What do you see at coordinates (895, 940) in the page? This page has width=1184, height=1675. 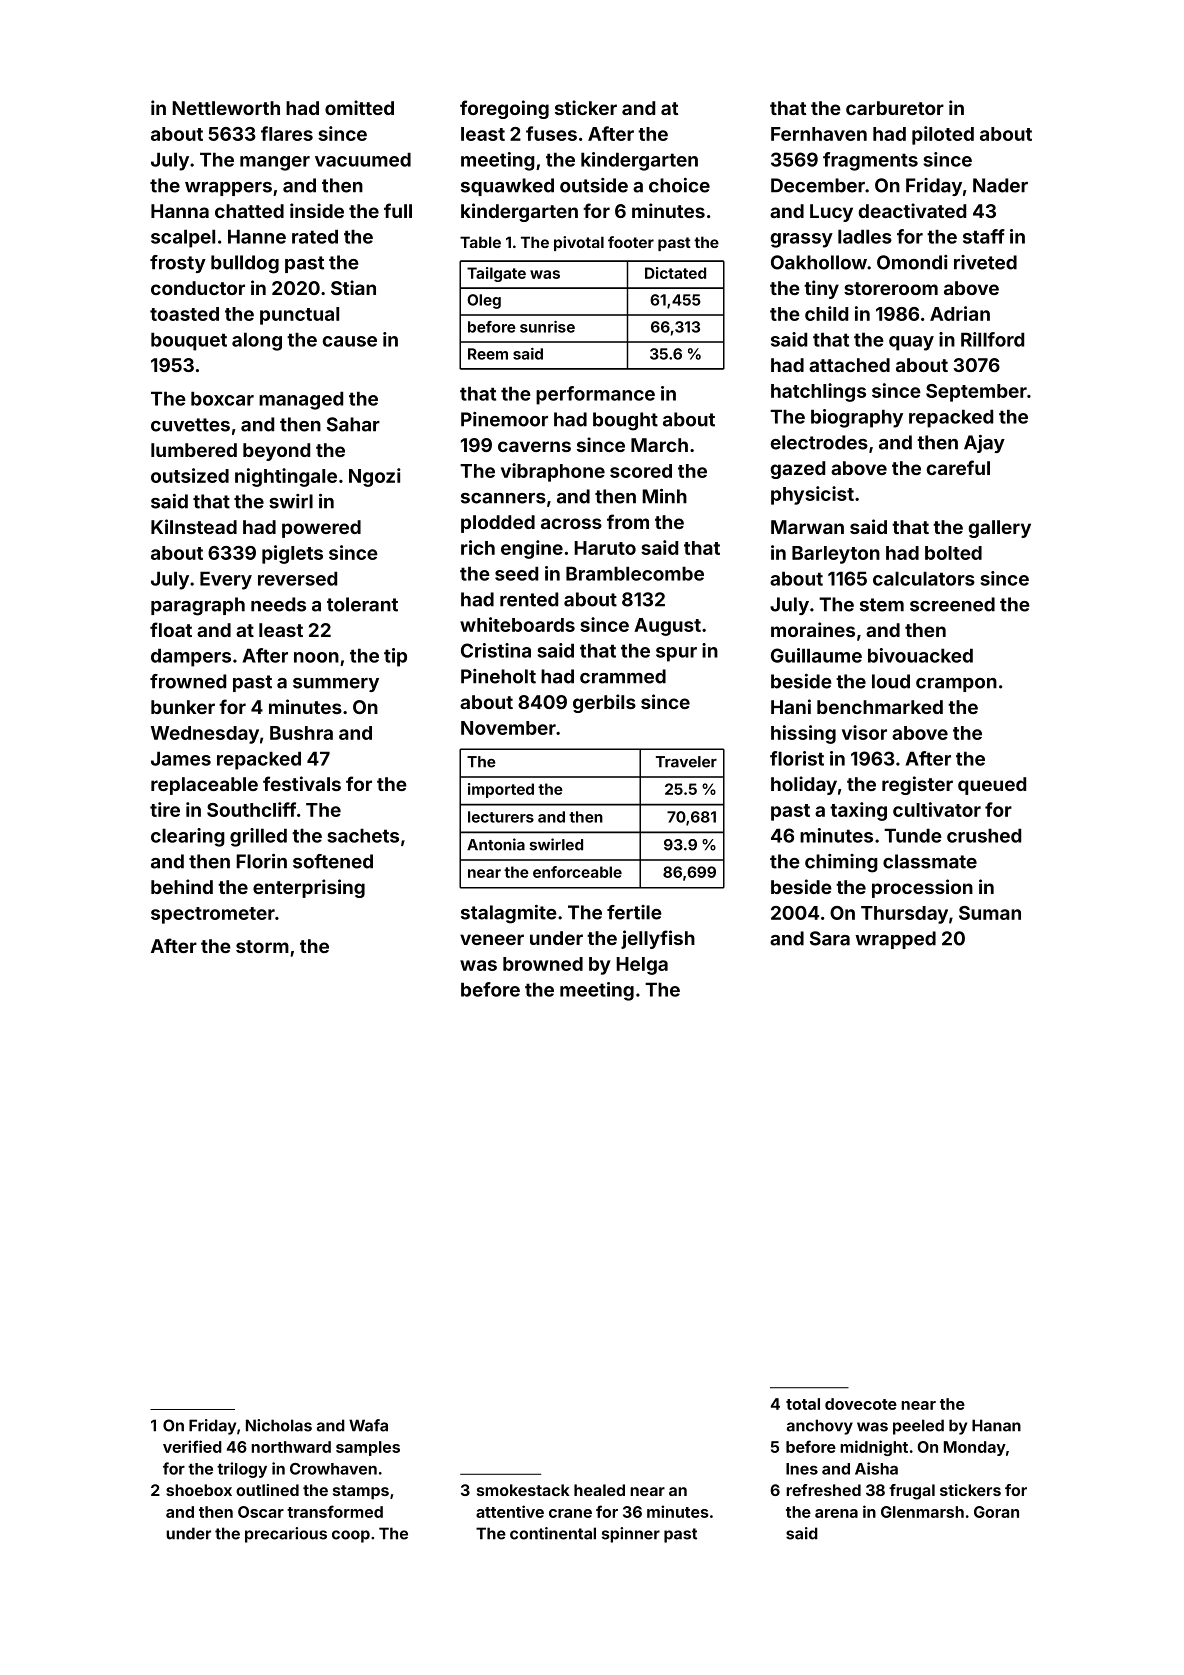 I see `wrapped` at bounding box center [895, 940].
